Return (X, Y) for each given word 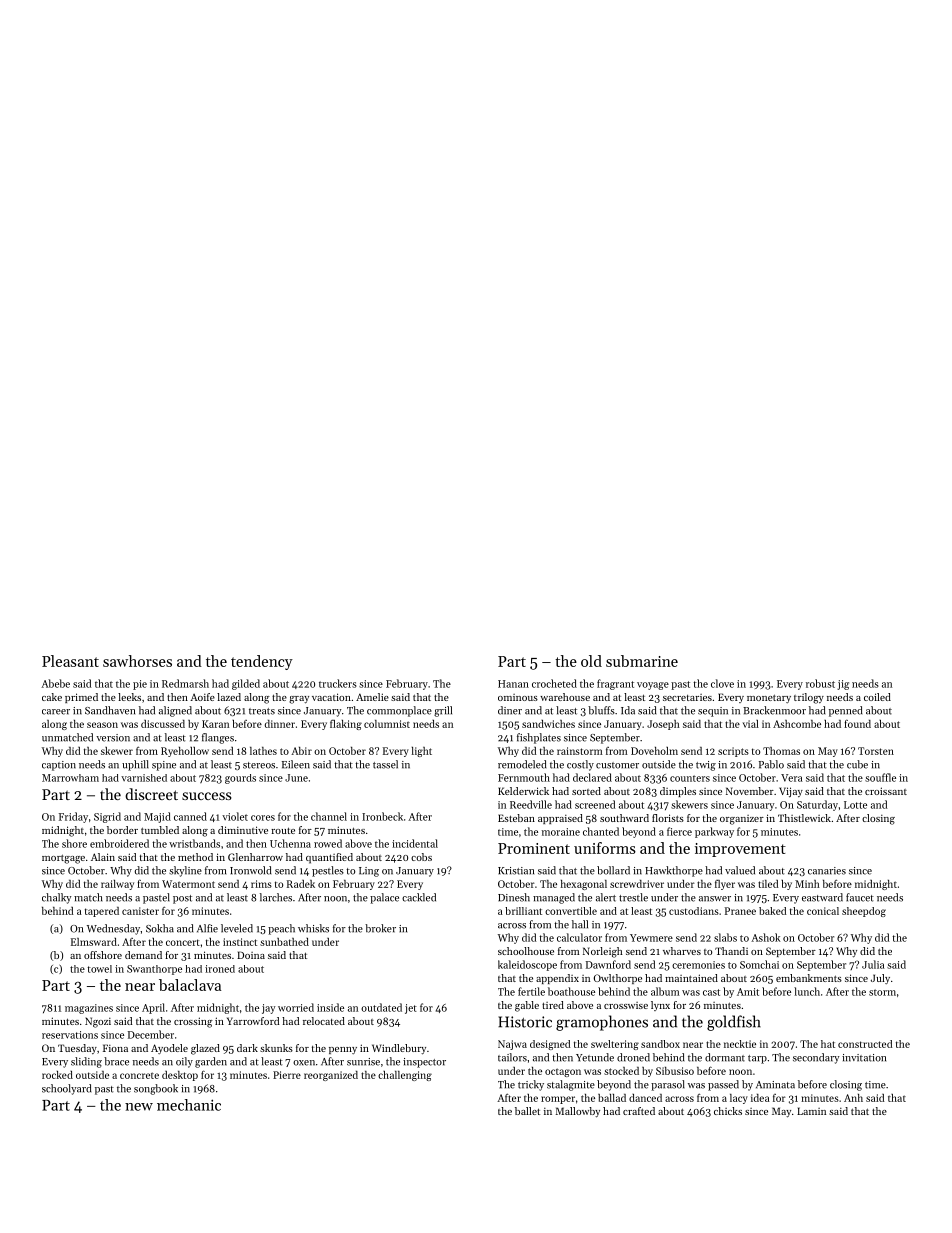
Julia (873, 964)
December (151, 1034)
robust (820, 683)
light (422, 752)
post (182, 899)
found (857, 724)
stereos (259, 765)
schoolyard (67, 1089)
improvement (740, 850)
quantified (329, 858)
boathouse (571, 991)
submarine (642, 661)
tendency (262, 662)
